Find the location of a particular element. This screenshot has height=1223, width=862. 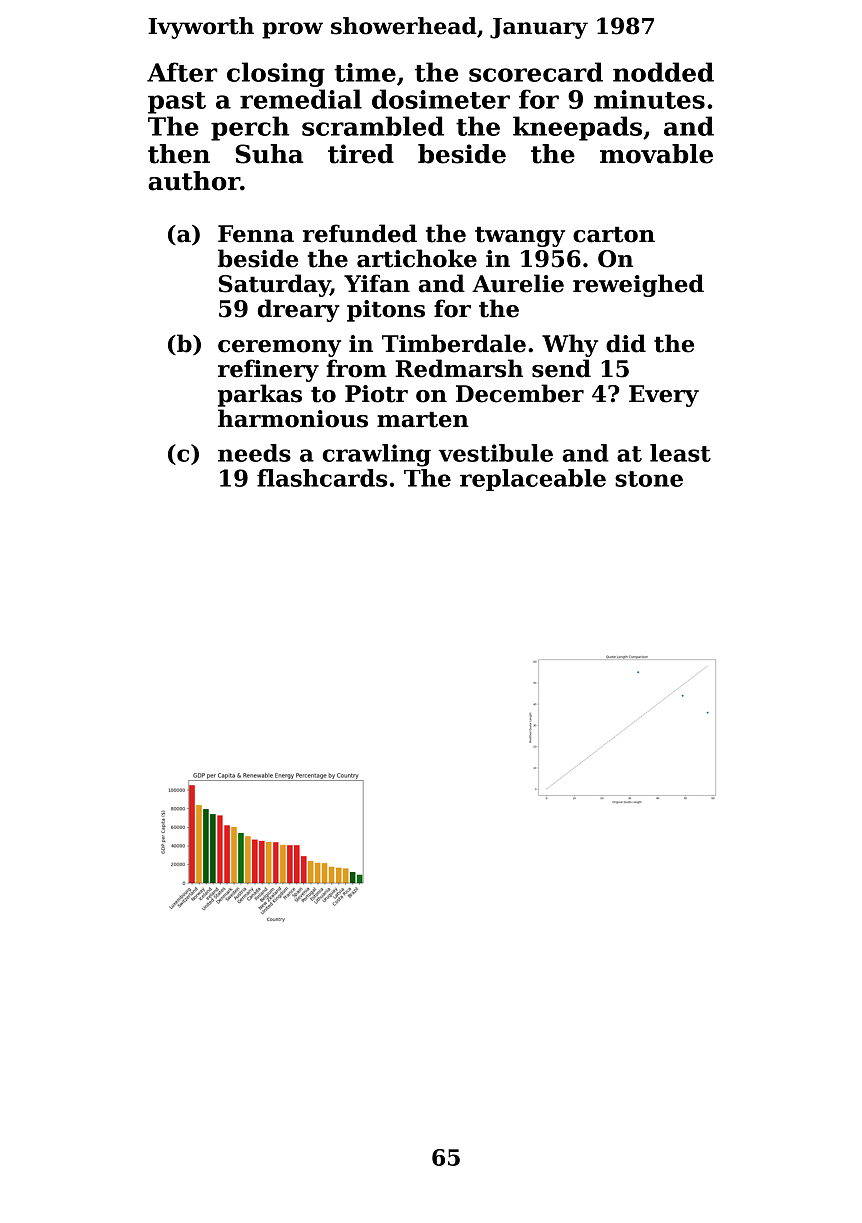

pitons is located at coordinates (386, 311).
